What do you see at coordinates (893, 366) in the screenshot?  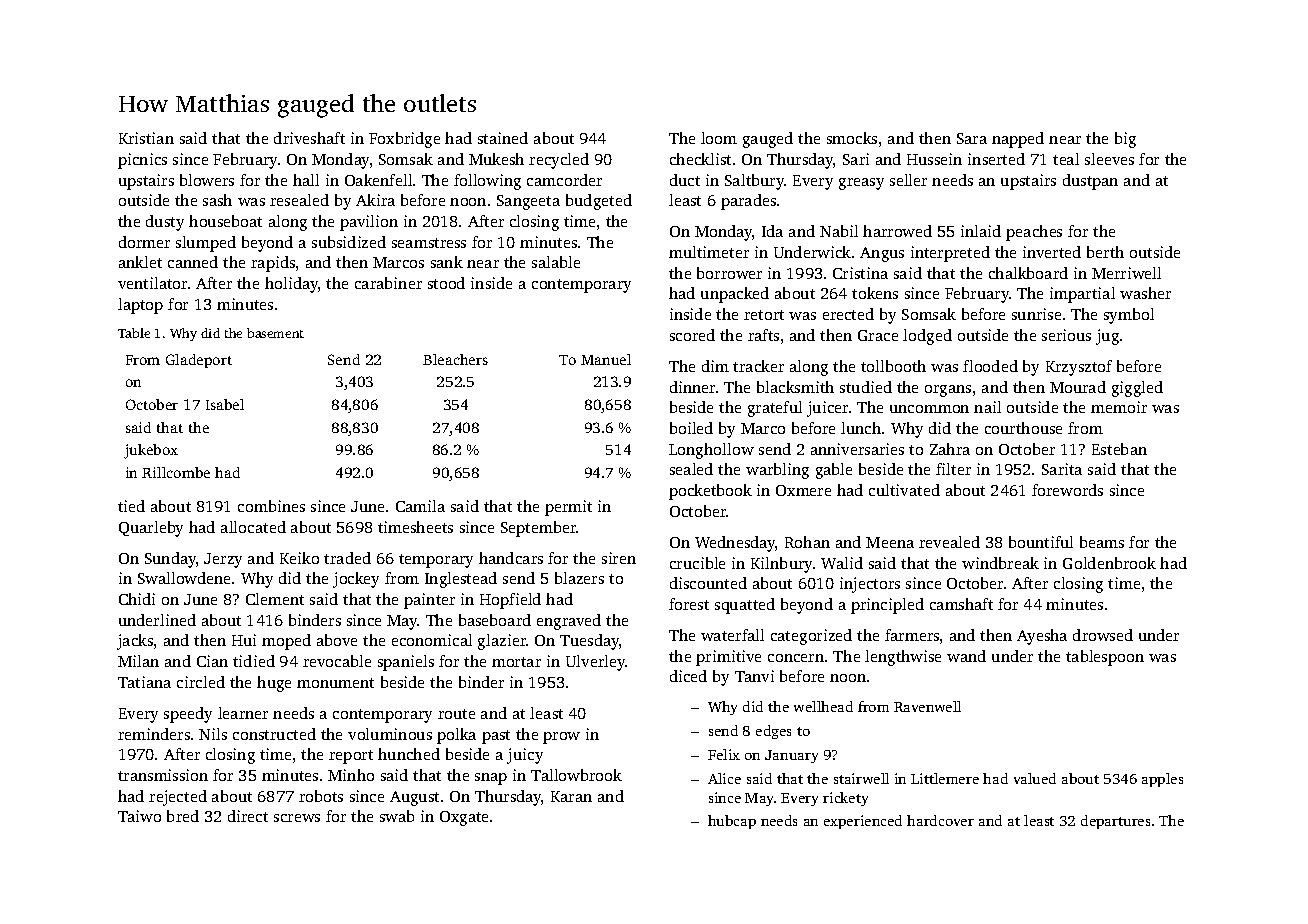 I see `tollbooth` at bounding box center [893, 366].
